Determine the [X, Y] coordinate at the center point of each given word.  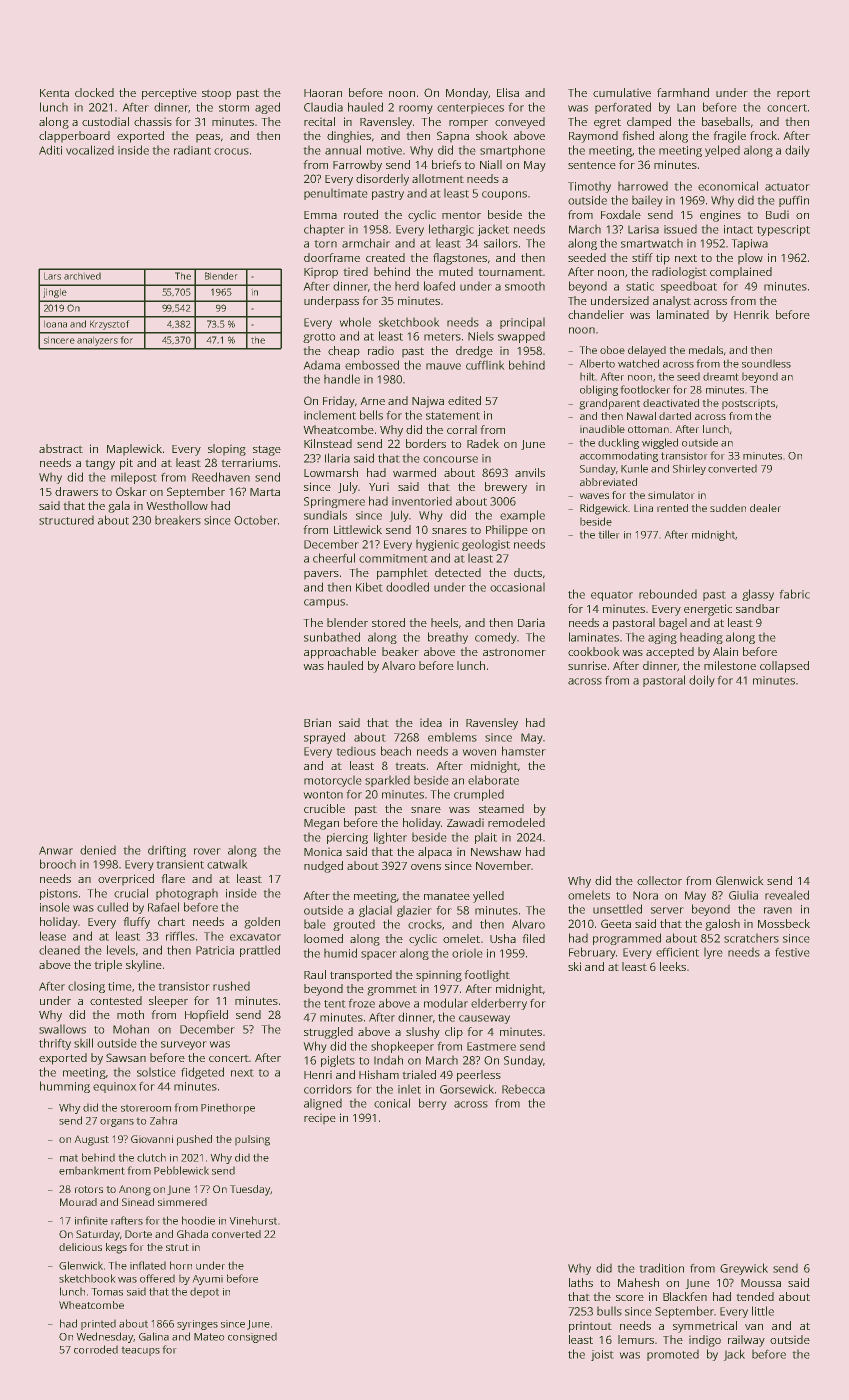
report [793, 95]
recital [319, 121]
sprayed [324, 738]
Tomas [107, 1292]
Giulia [743, 895]
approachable [340, 653]
